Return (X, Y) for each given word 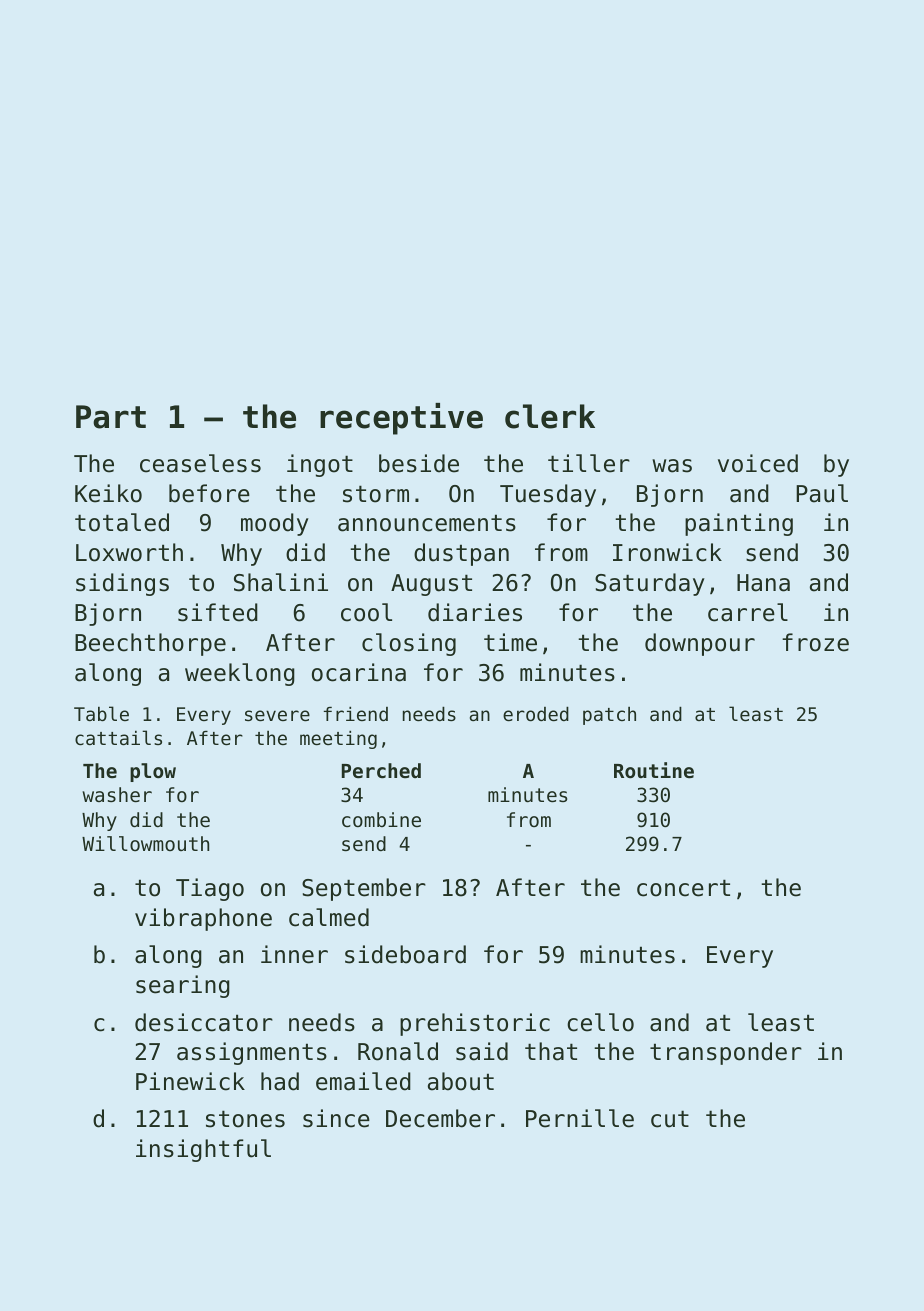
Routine (654, 770)
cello (600, 1022)
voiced (758, 463)
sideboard (405, 954)
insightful (203, 1150)
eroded (536, 714)
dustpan (461, 554)
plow (153, 772)
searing (183, 986)
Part (111, 417)
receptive (401, 419)
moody (275, 524)
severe (277, 715)
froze (815, 642)
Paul (822, 493)
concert (683, 888)
